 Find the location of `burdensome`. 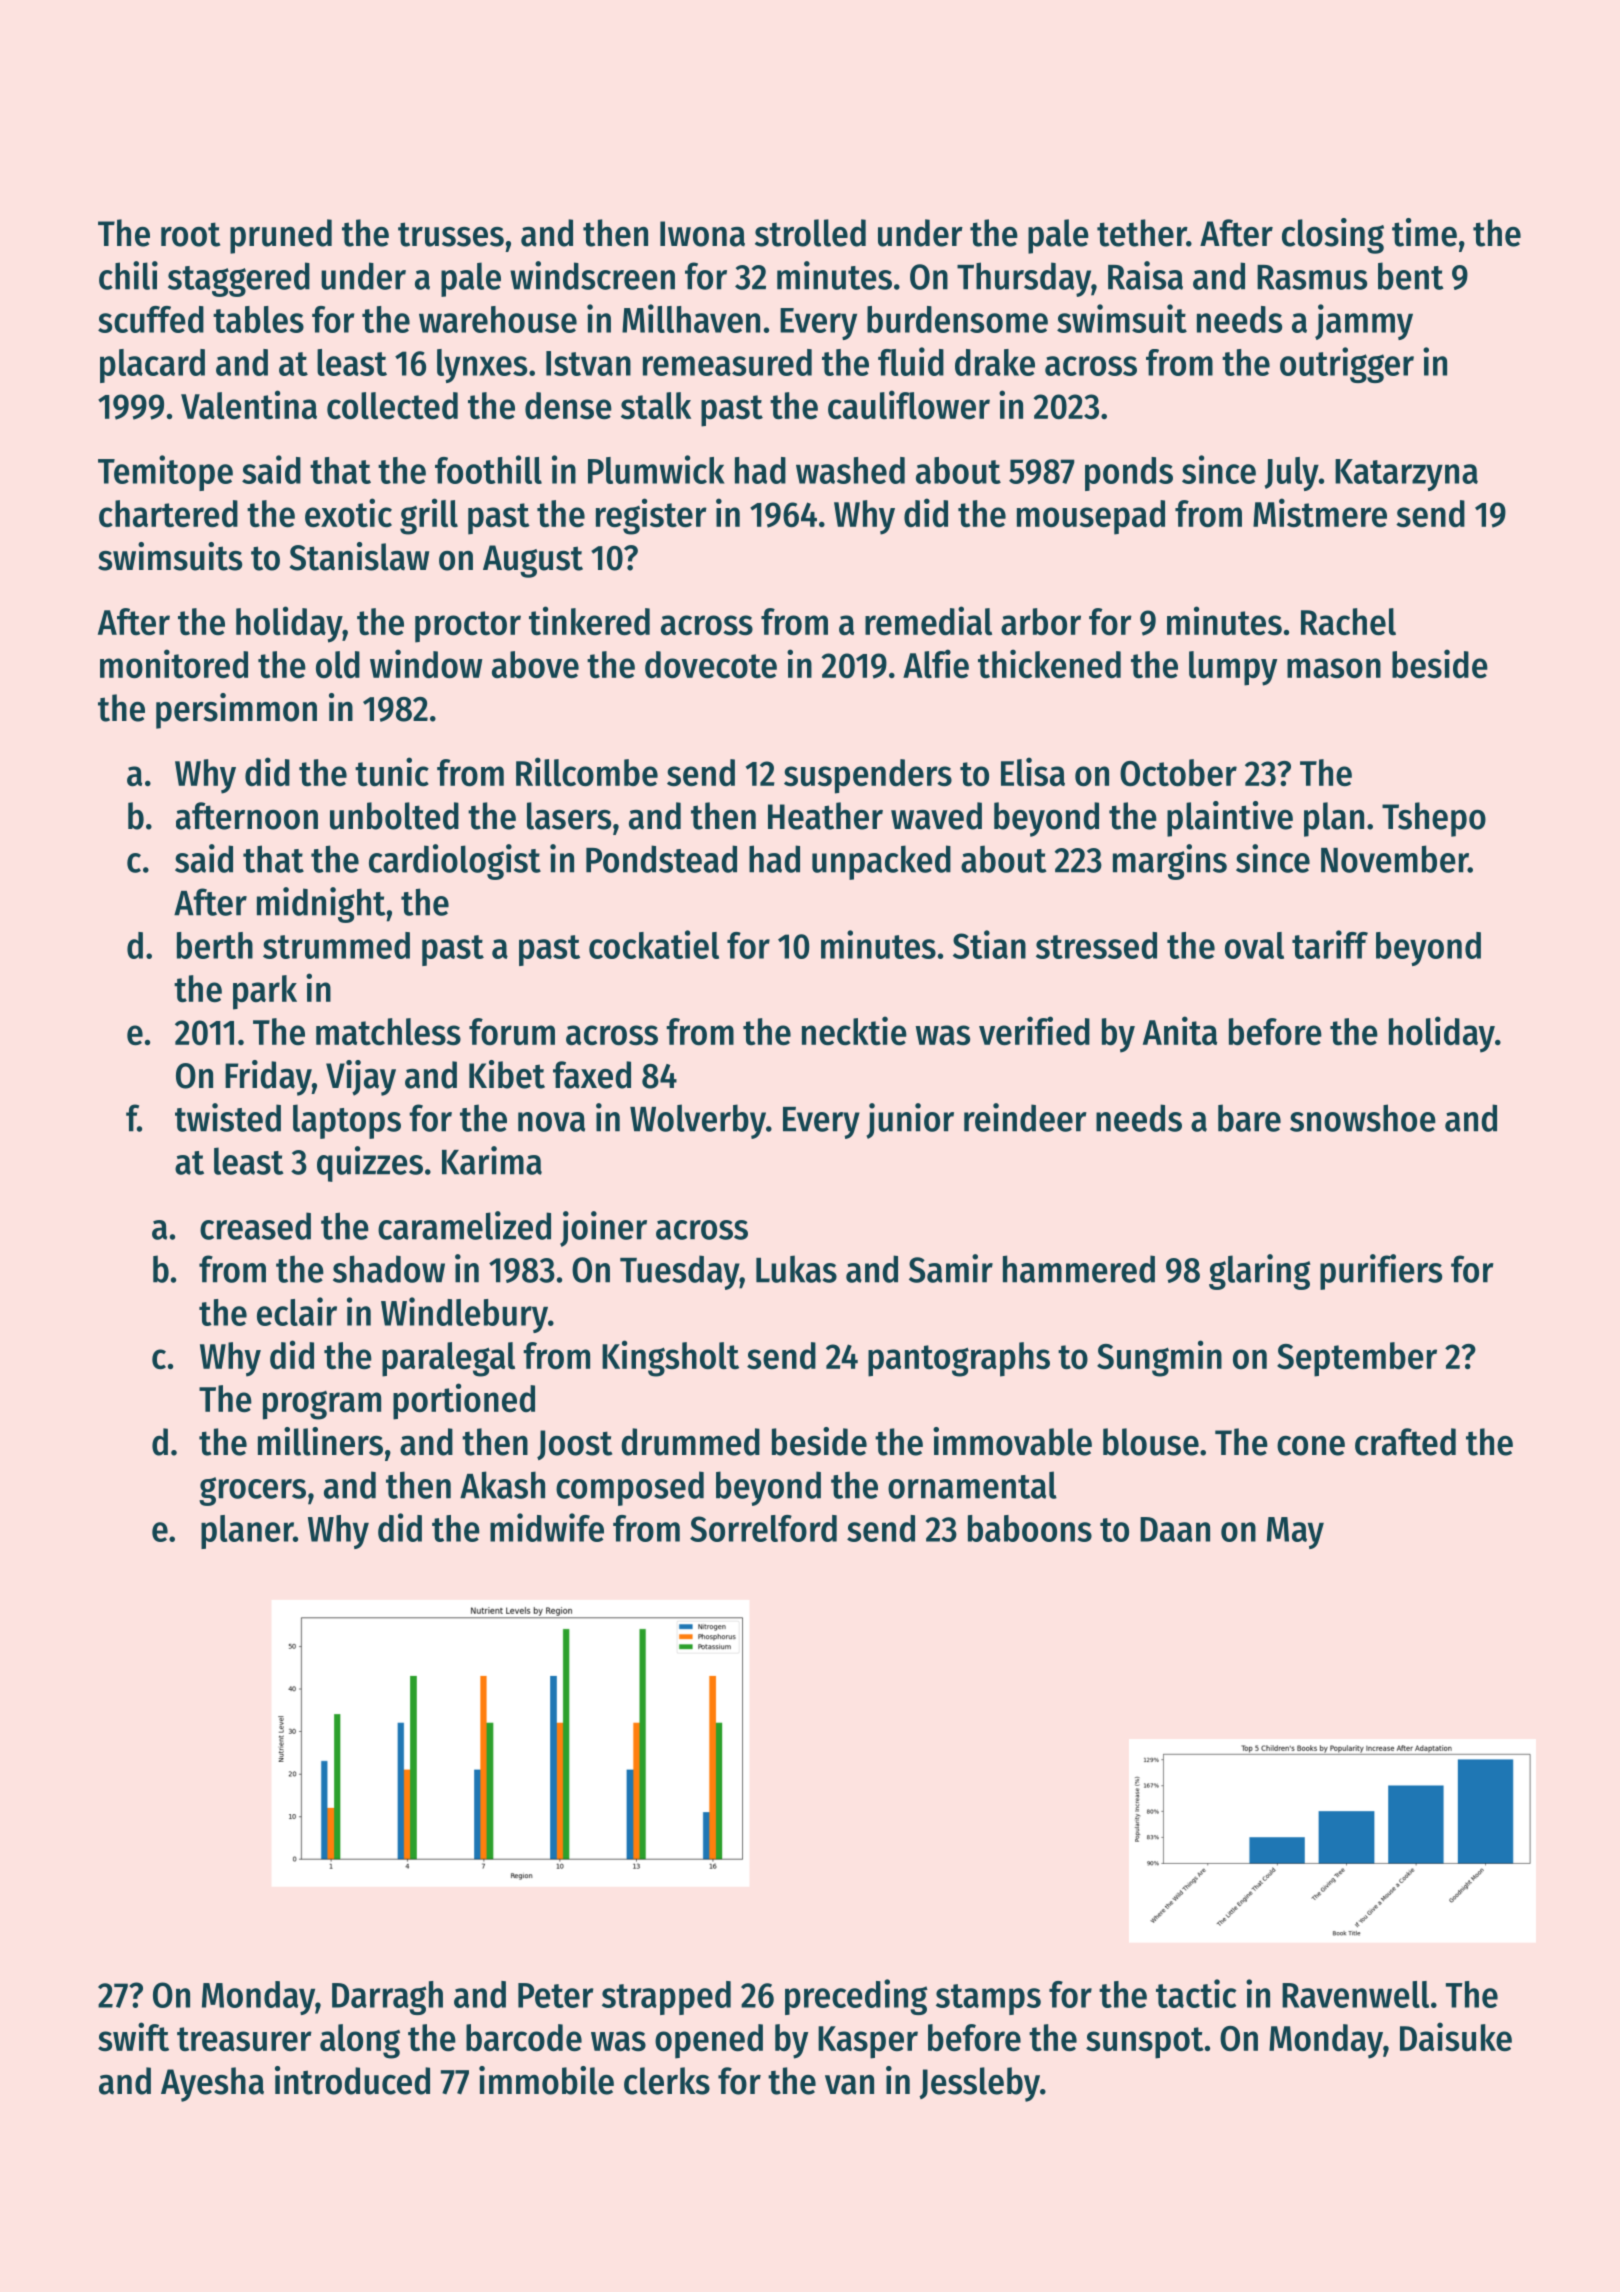

burdensome is located at coordinates (957, 319).
